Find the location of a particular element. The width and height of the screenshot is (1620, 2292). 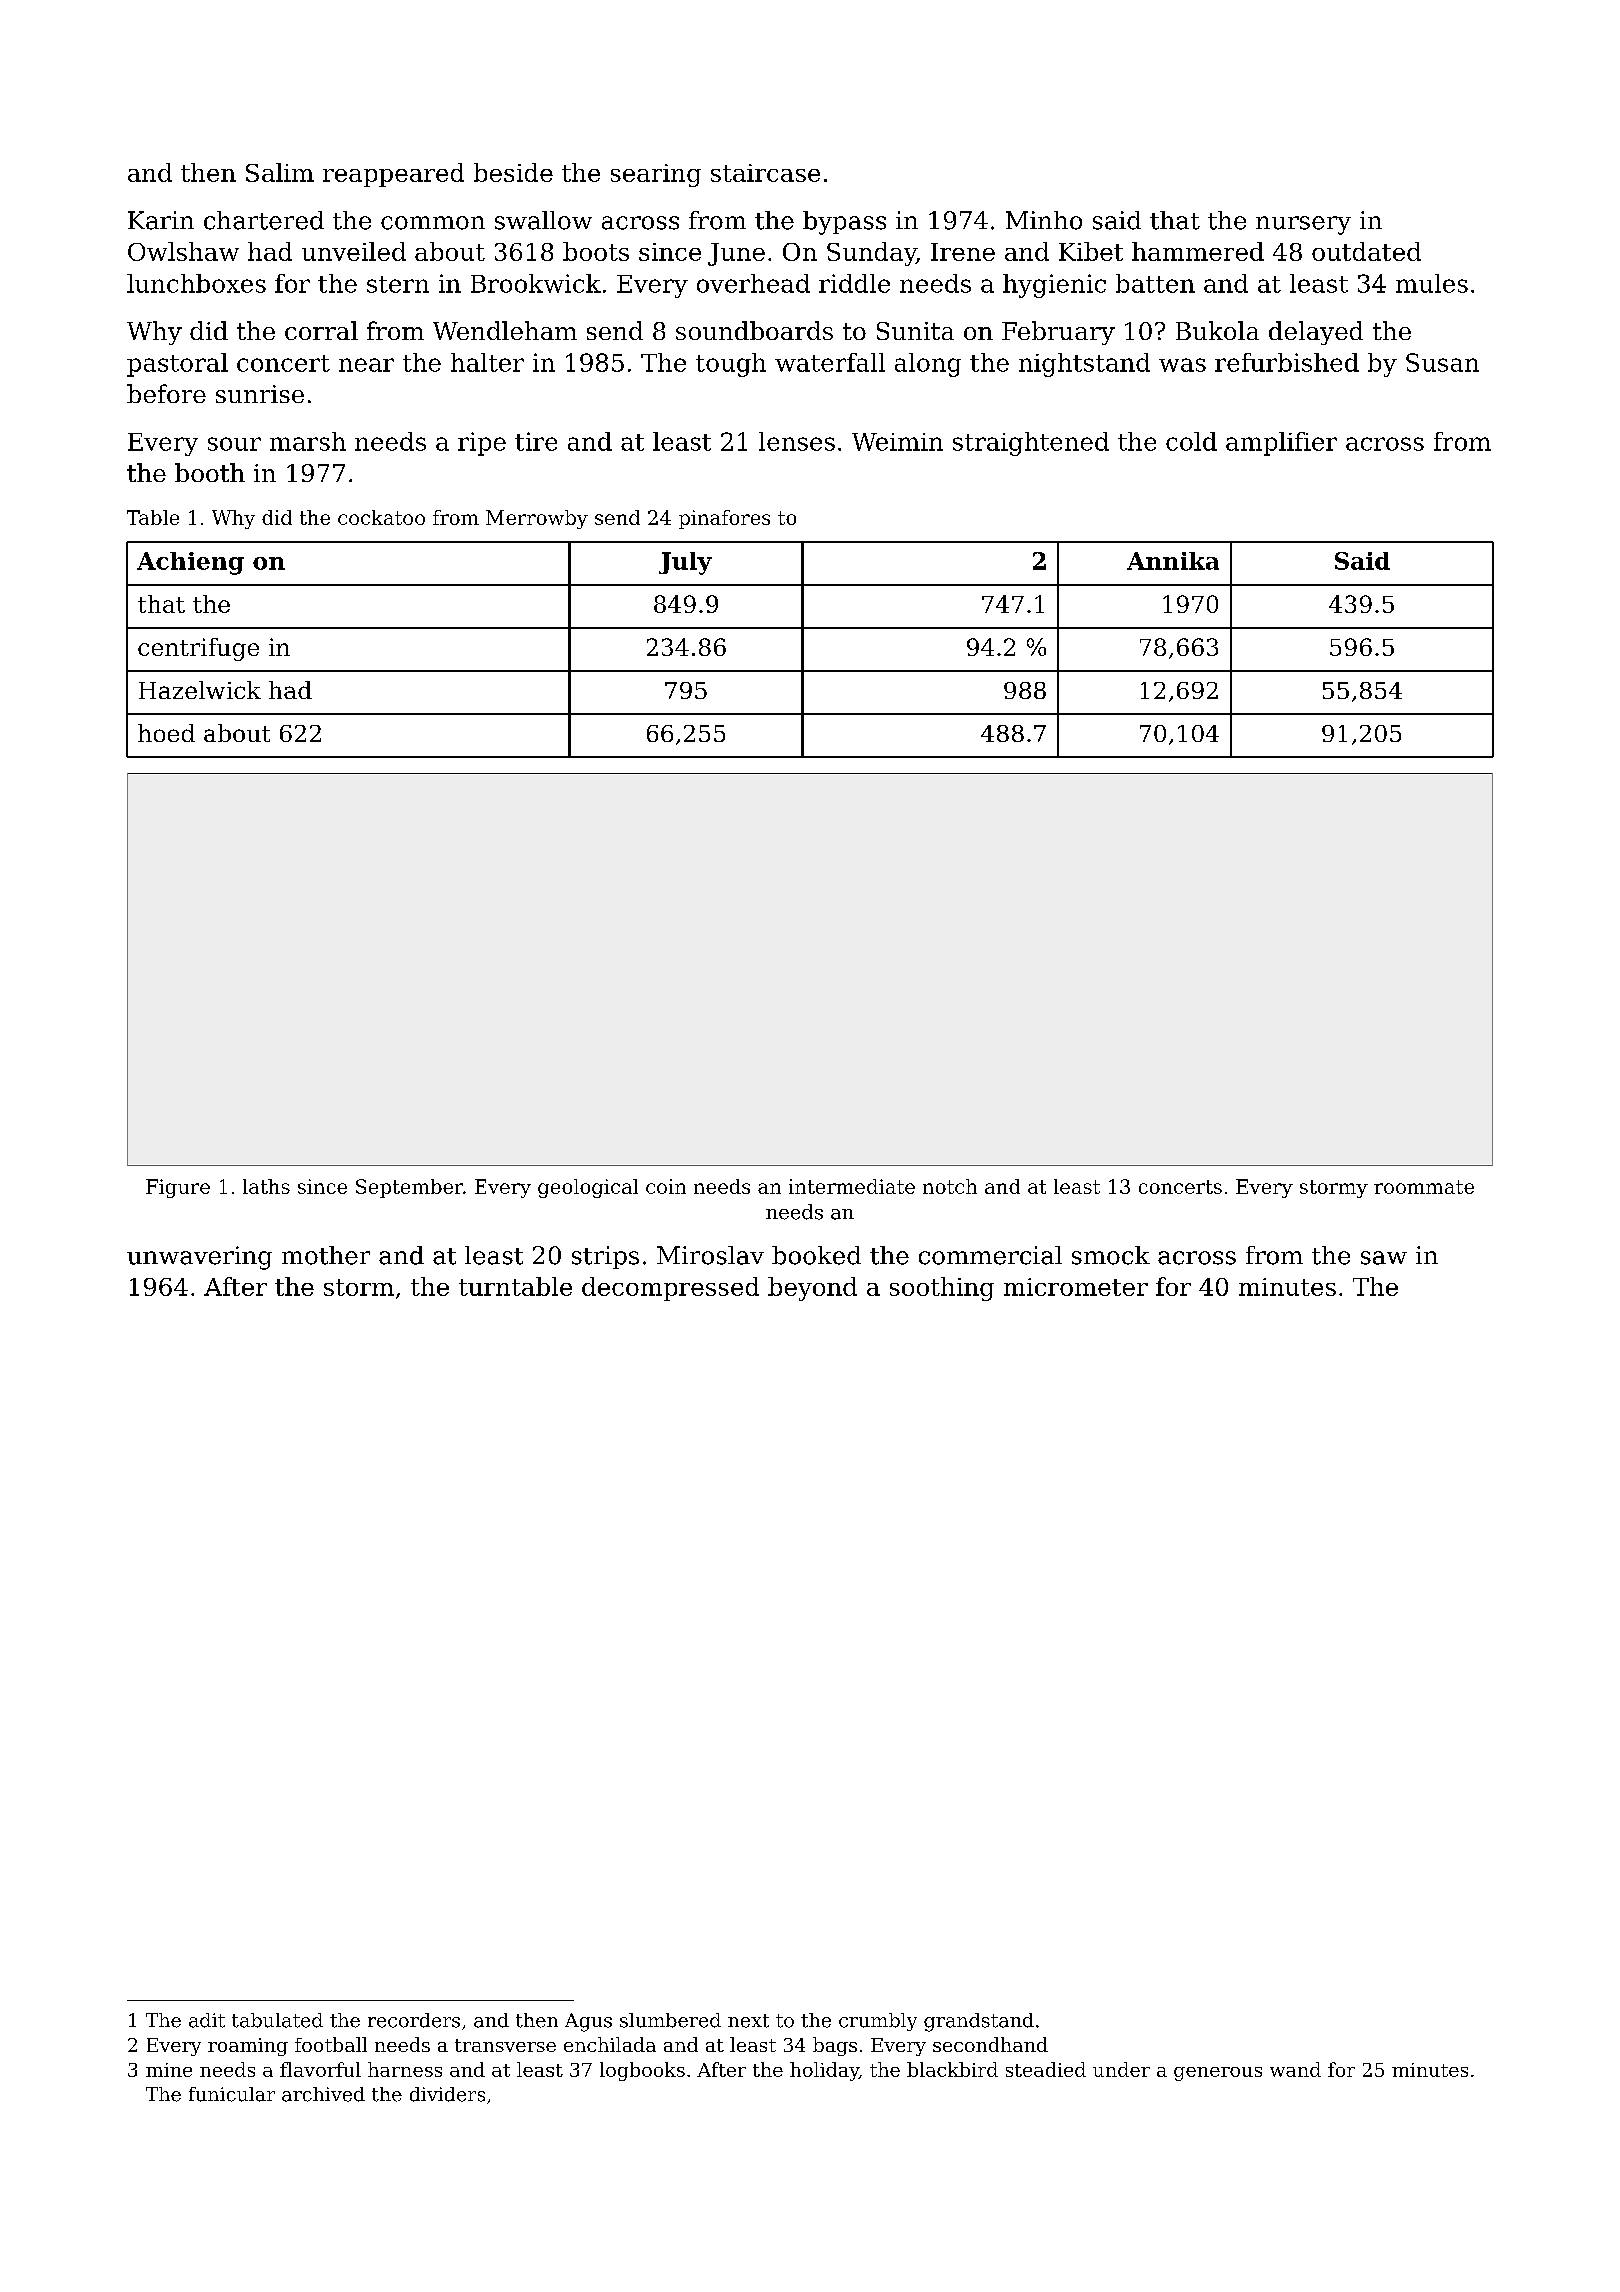

unwavering is located at coordinates (199, 1258).
